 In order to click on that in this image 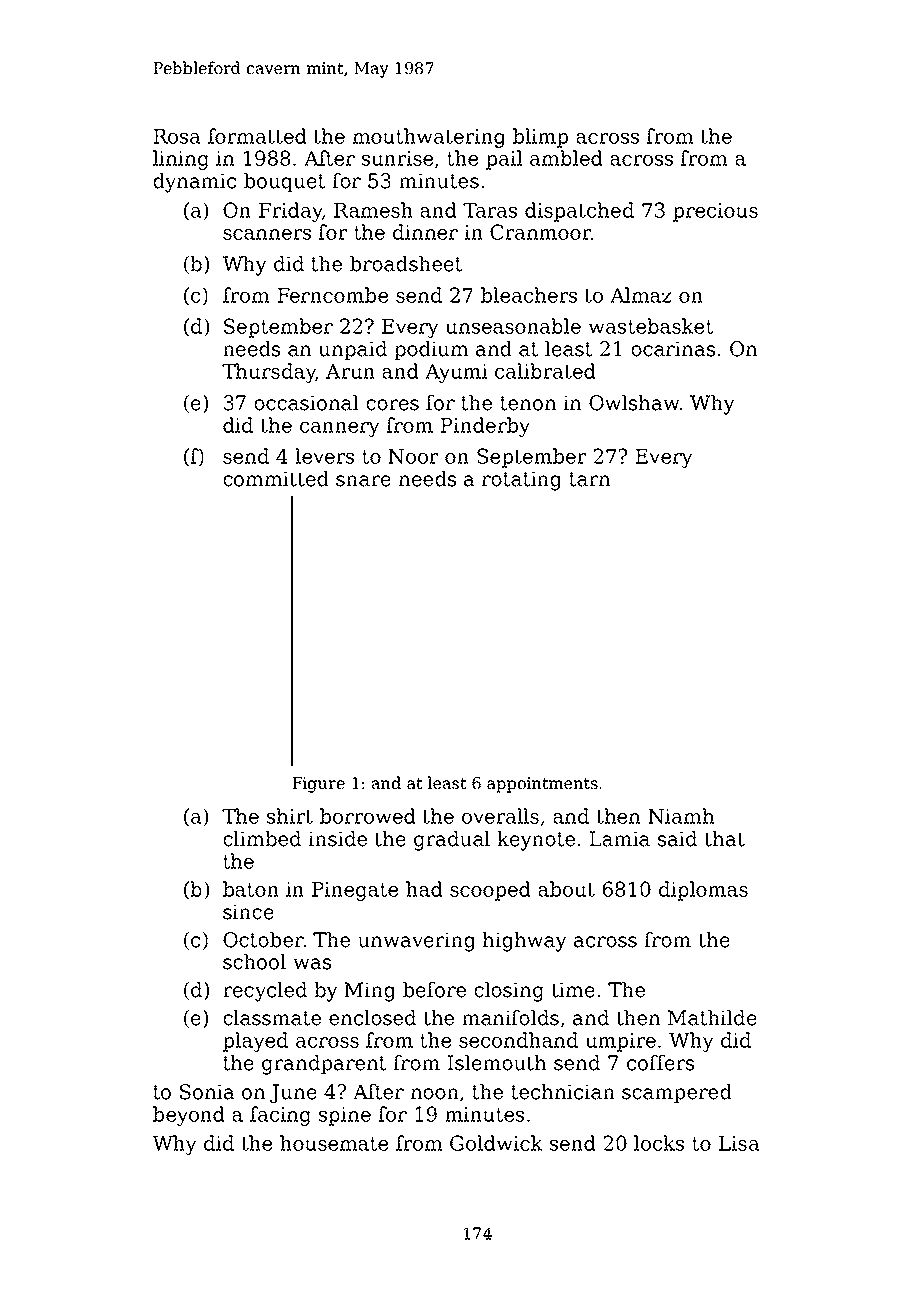, I will do `click(725, 839)`.
